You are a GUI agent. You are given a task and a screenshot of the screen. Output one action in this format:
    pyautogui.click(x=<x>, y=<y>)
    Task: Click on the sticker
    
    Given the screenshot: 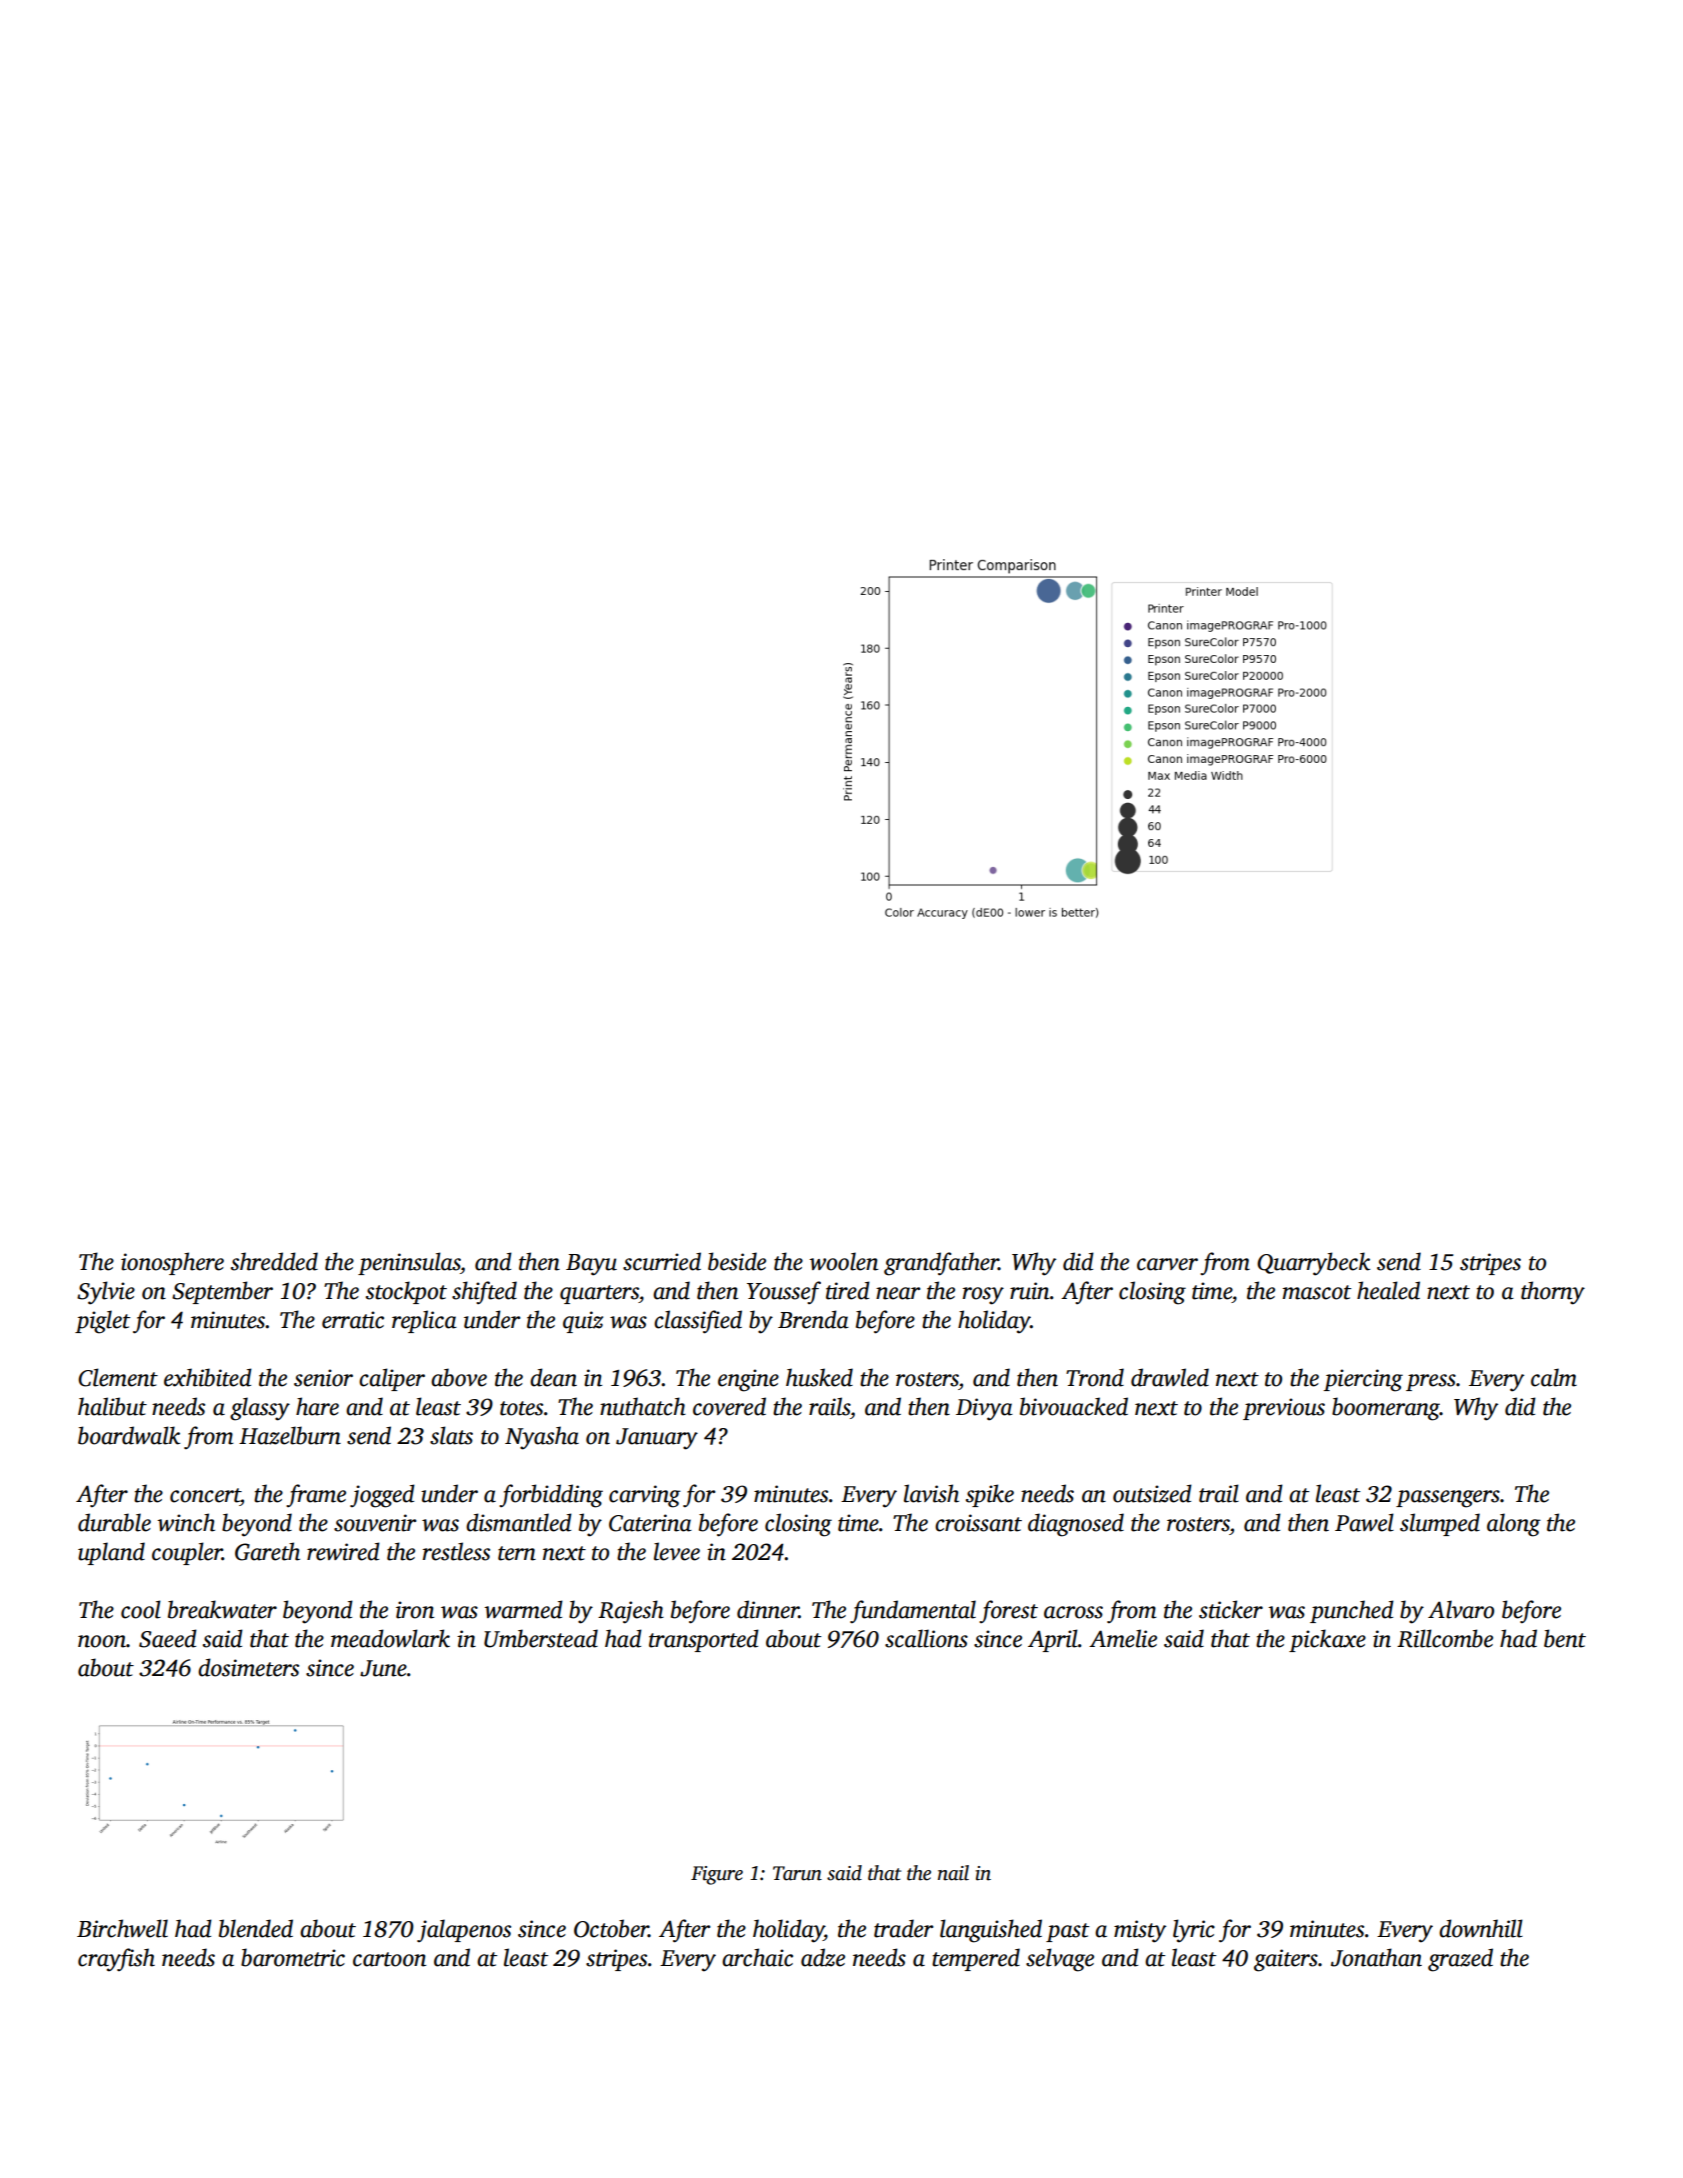 What is the action you would take?
    pyautogui.click(x=1231, y=1609)
